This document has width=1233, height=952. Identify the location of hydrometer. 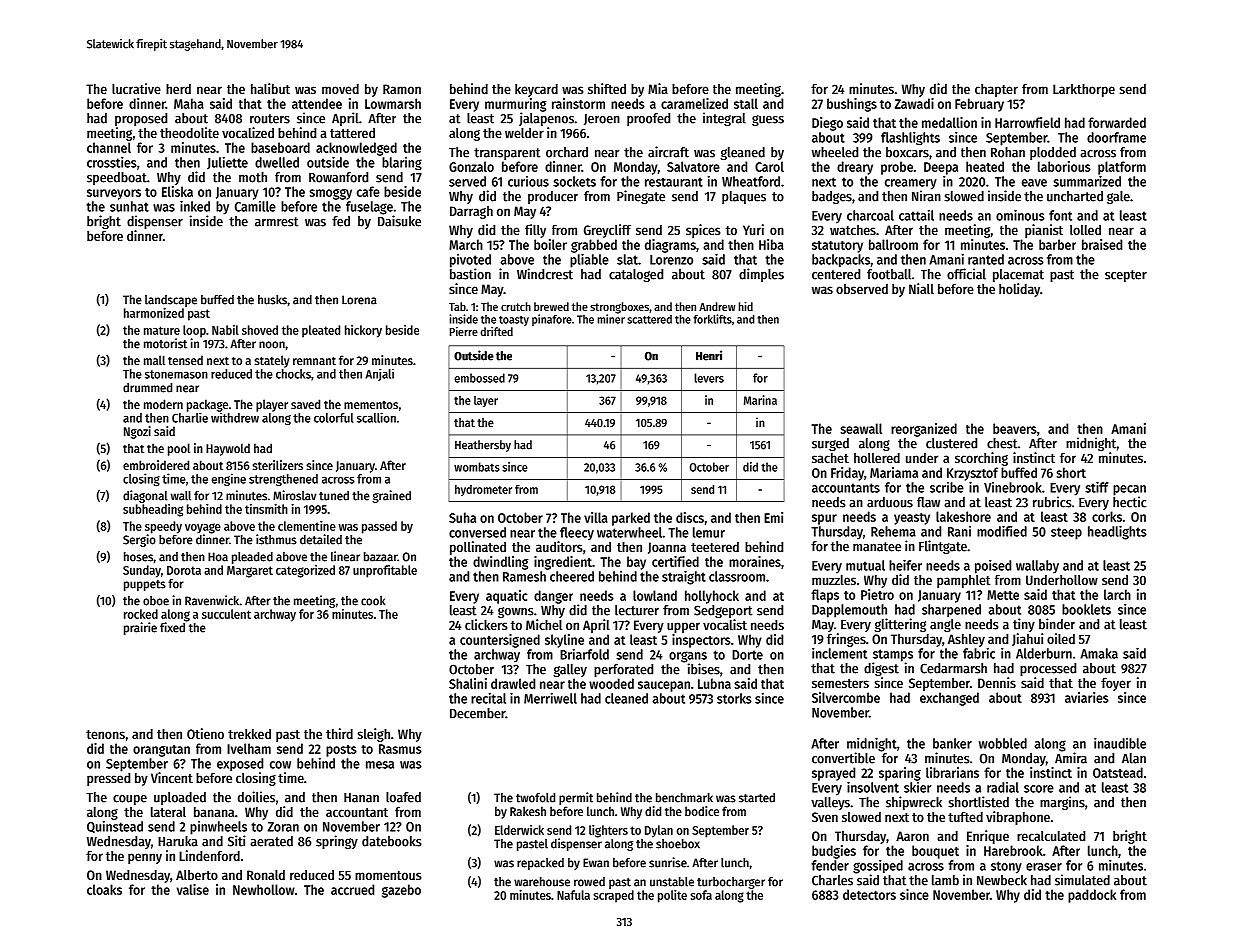
(483, 490).
